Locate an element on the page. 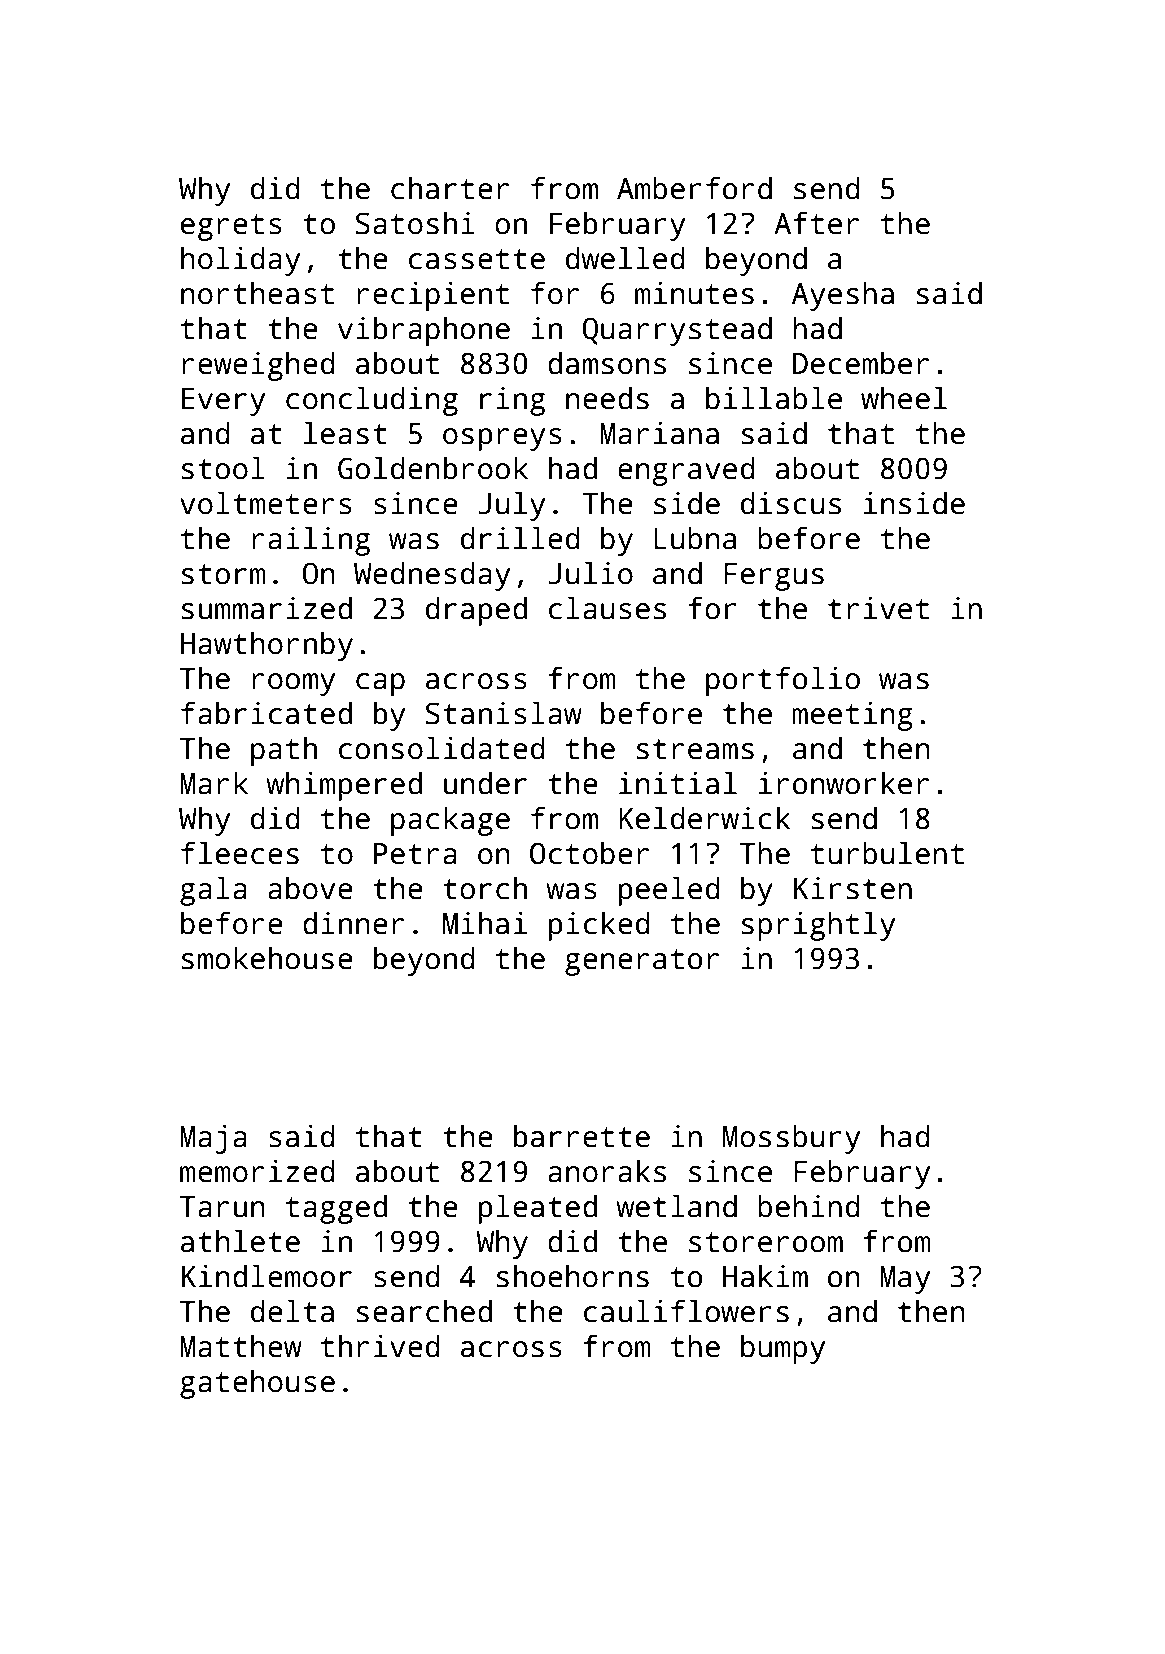  fleeces is located at coordinates (240, 853).
